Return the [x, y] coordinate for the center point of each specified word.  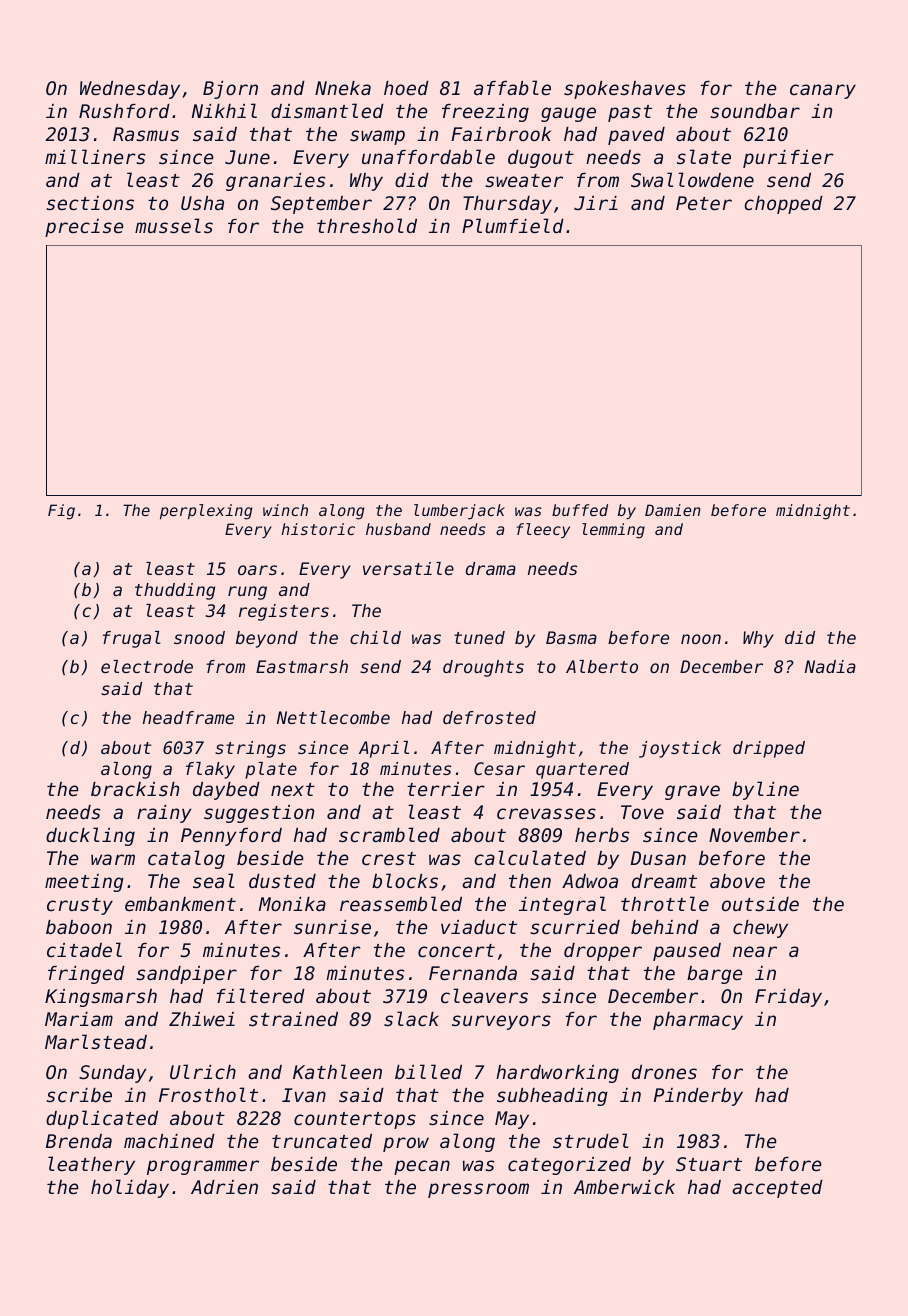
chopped [783, 205]
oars [257, 570]
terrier [446, 789]
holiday [130, 1188]
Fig [61, 512]
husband [398, 529]
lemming [613, 531]
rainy [164, 814]
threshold [367, 225]
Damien [673, 510]
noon [701, 639]
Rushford [124, 111]
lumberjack [459, 511]
